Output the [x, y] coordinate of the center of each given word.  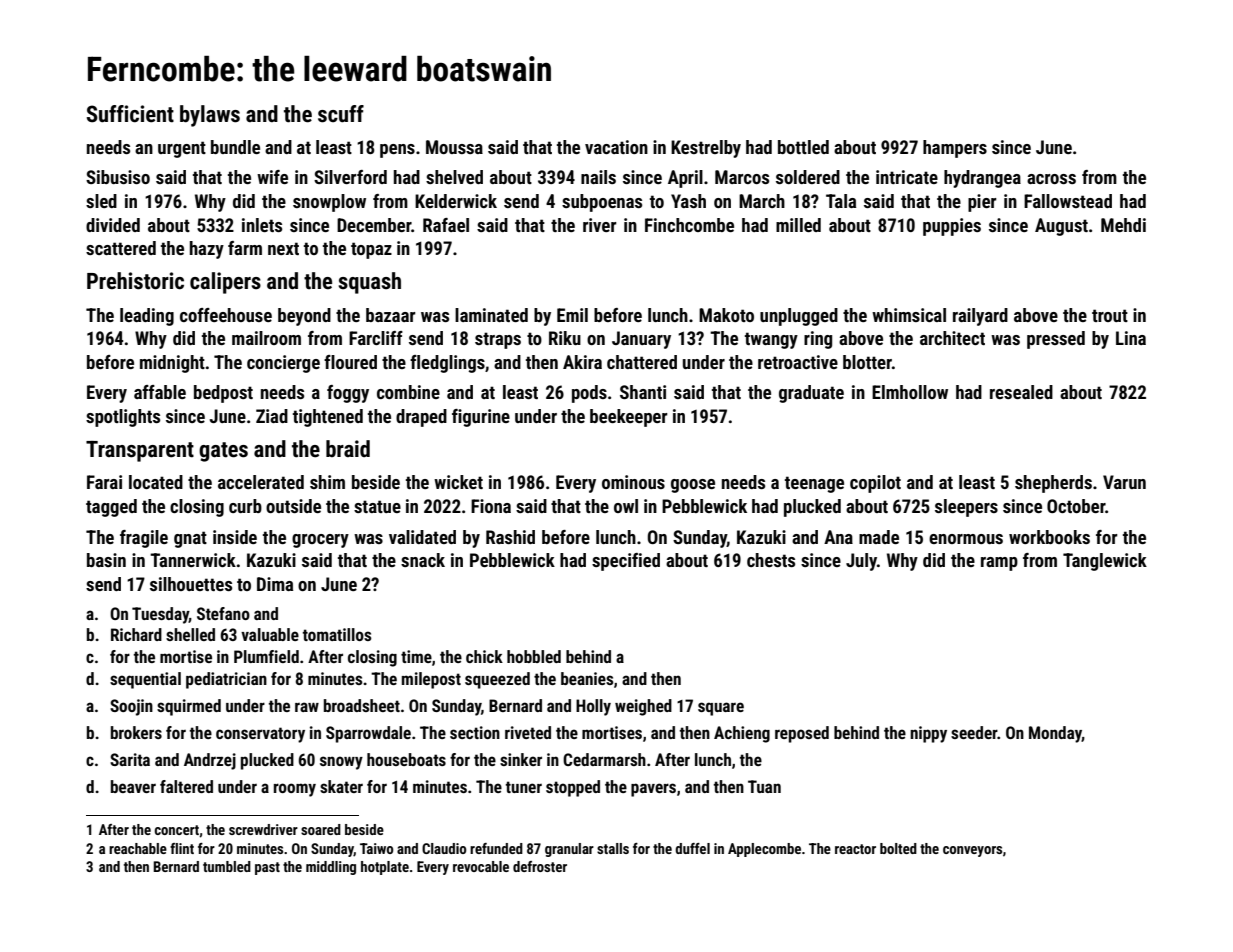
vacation [616, 147]
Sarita [130, 759]
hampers [955, 149]
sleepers [966, 508]
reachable [138, 848]
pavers [653, 790]
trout [1110, 315]
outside [293, 506]
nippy [928, 734]
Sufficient [130, 114]
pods [589, 394]
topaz [371, 250]
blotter [867, 362]
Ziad [272, 416]
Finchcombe [689, 225]
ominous [633, 482]
